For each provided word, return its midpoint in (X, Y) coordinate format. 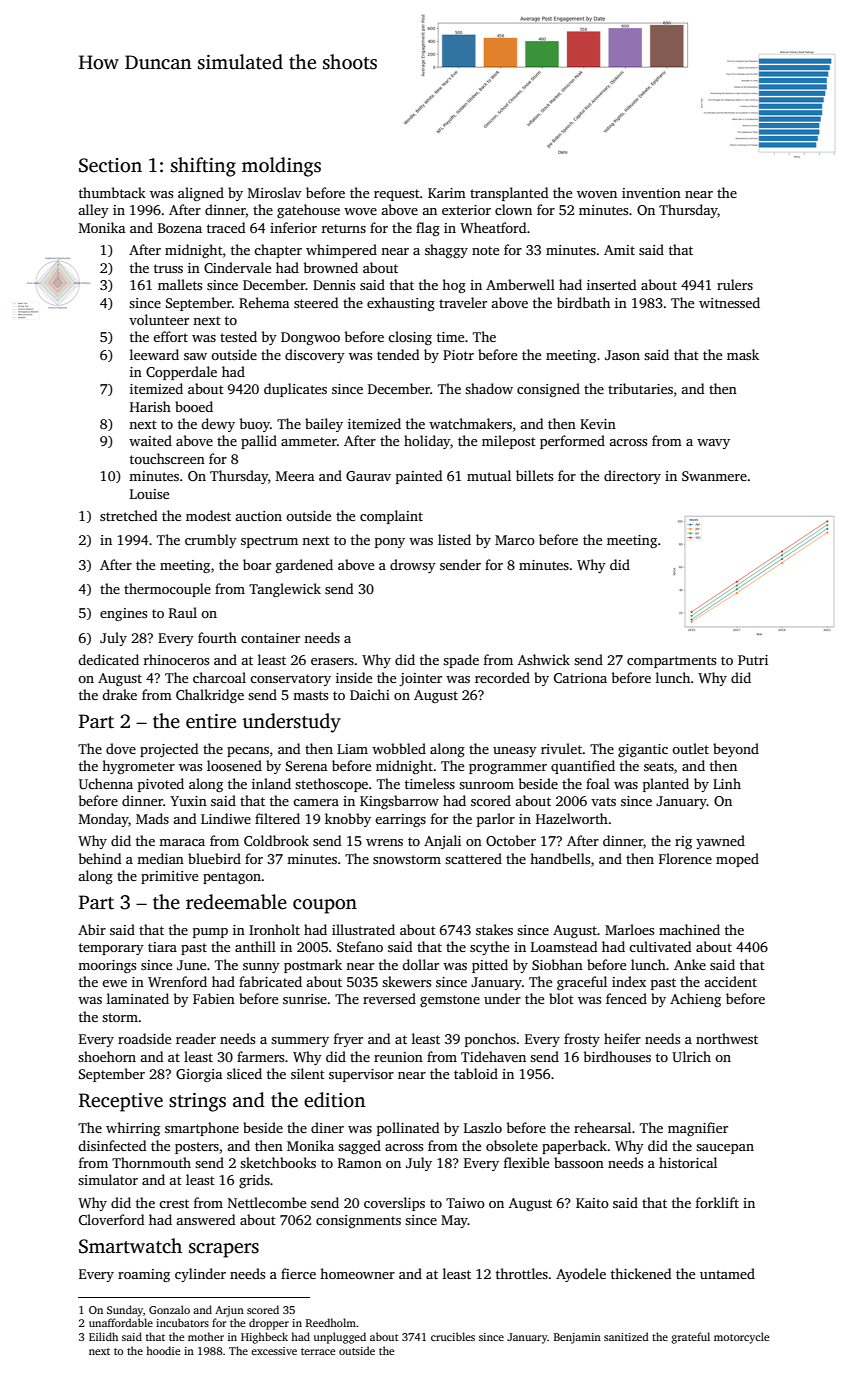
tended (398, 354)
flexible (526, 1162)
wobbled (399, 748)
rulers (735, 284)
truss (168, 268)
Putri (753, 660)
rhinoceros (176, 659)
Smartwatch (130, 1246)
